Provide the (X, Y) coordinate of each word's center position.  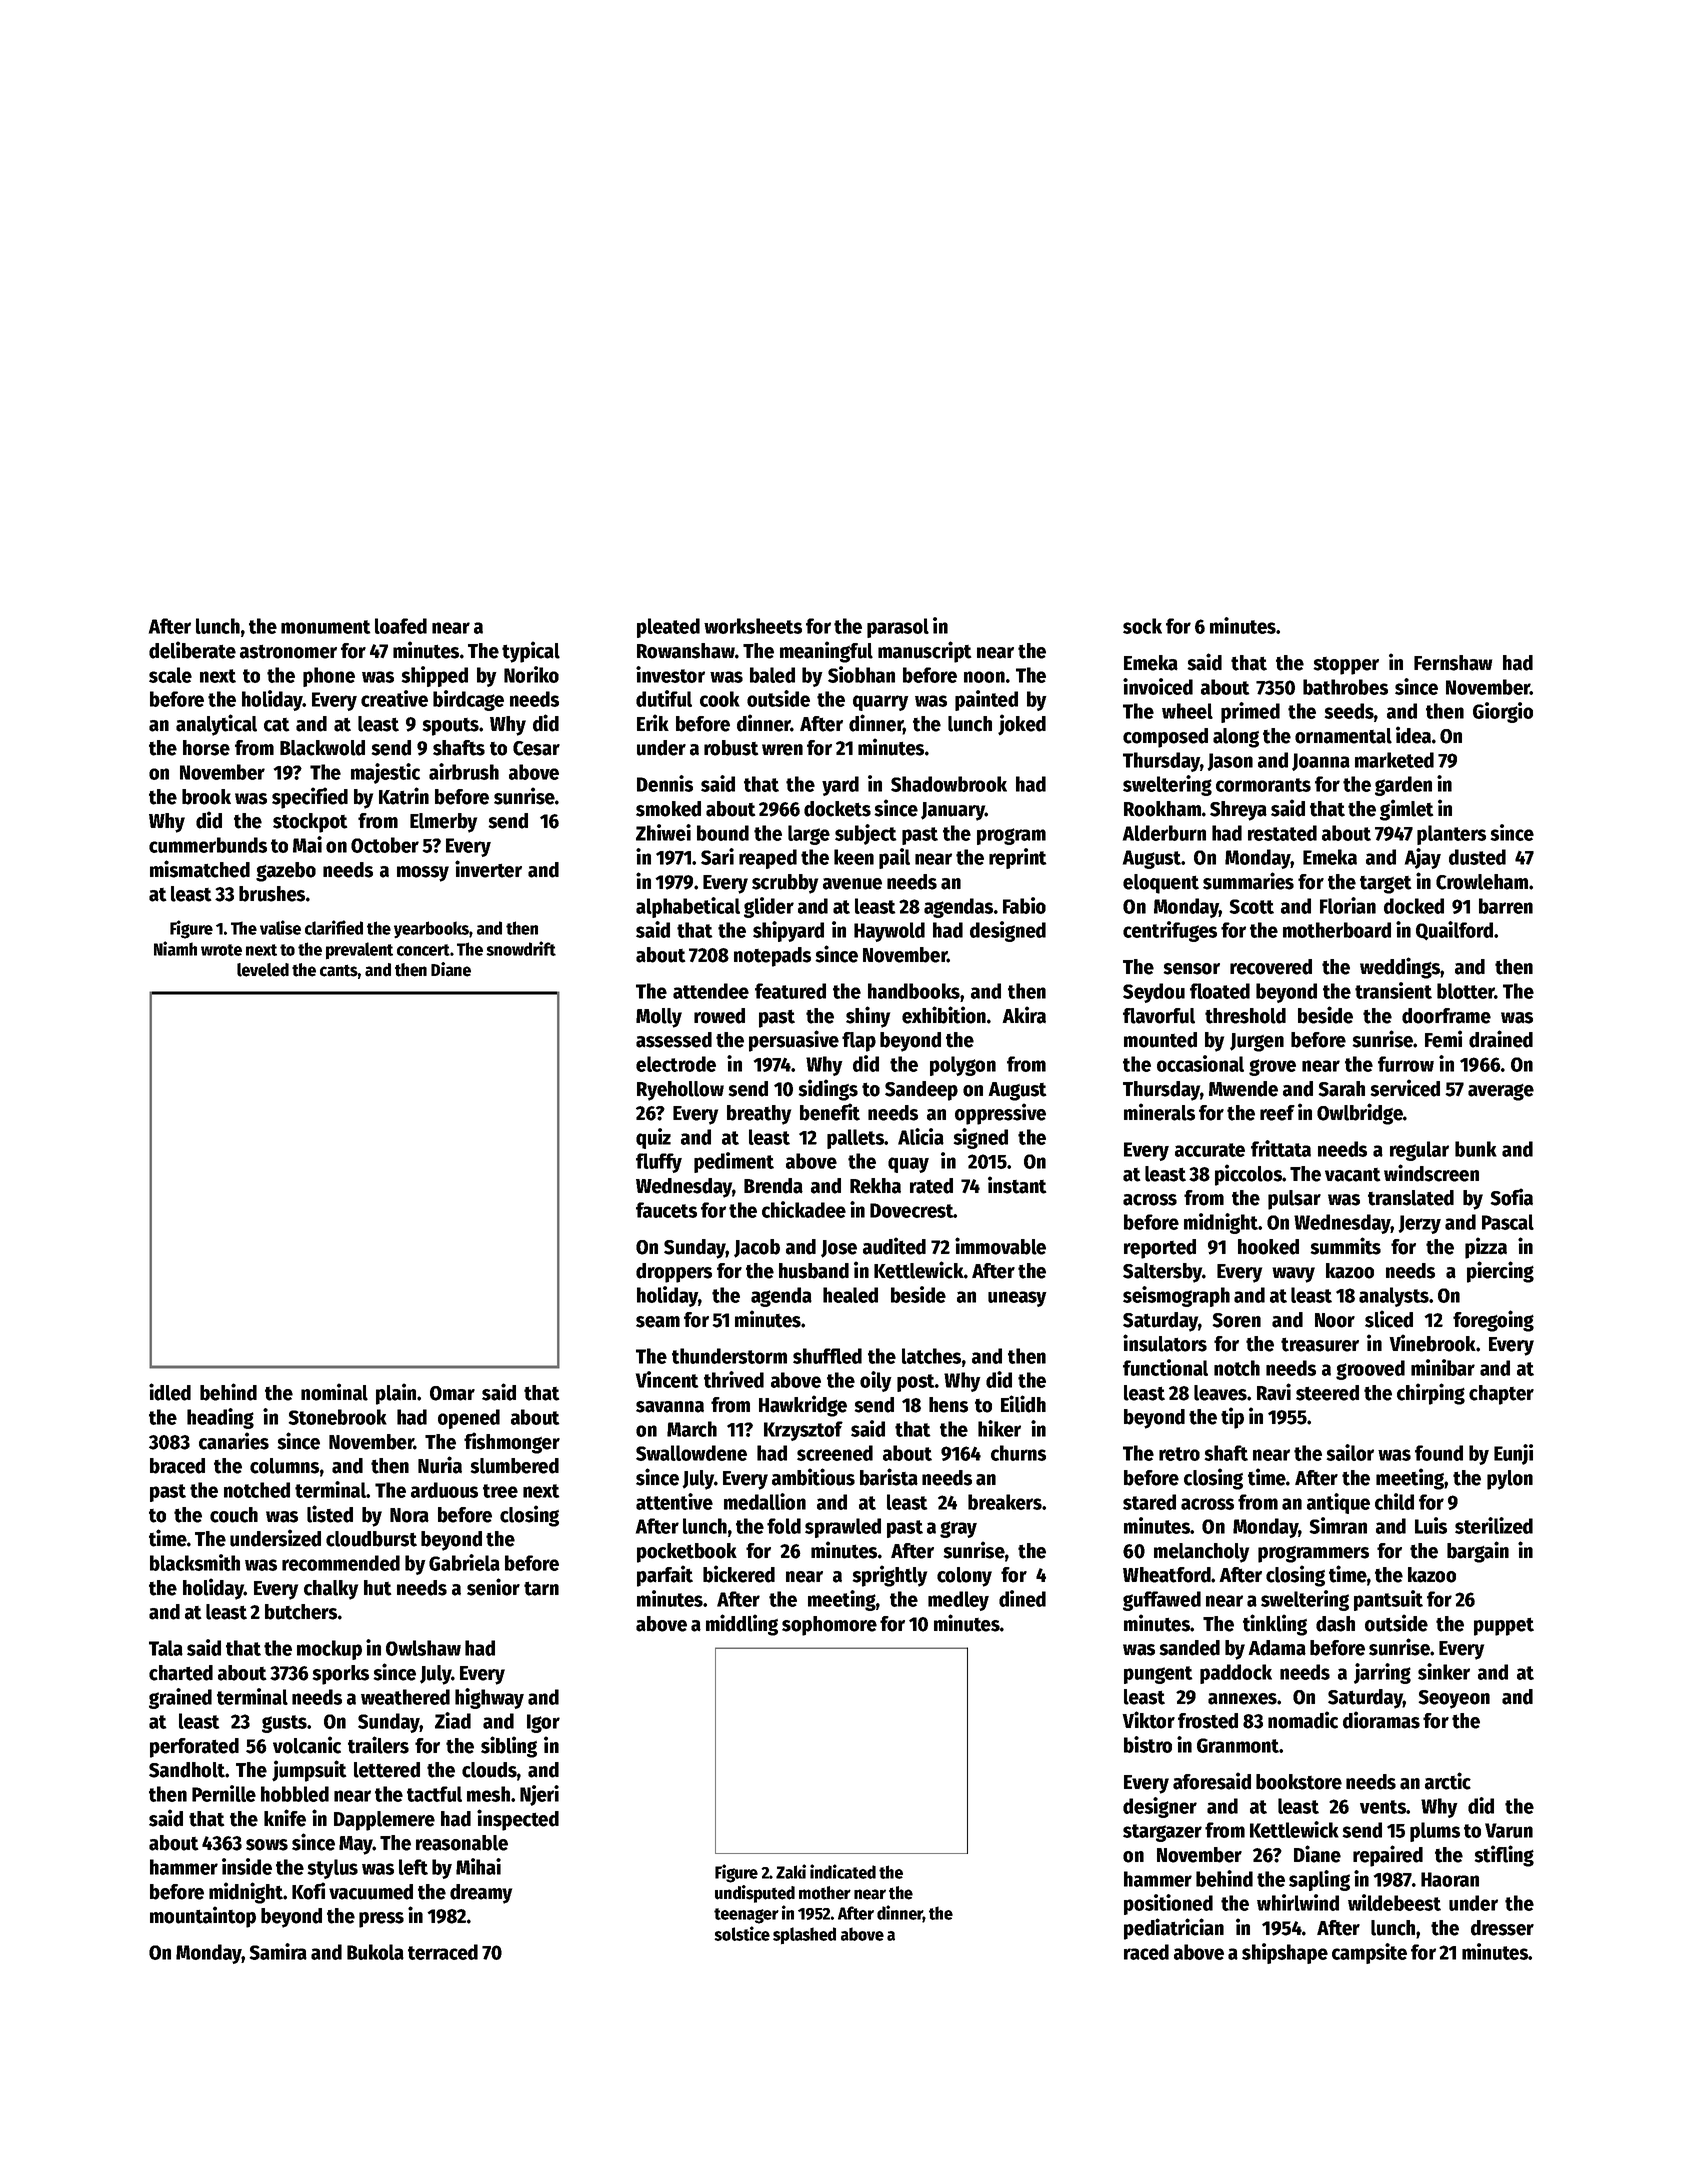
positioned (1168, 1904)
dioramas (1381, 1720)
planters (1451, 835)
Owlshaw (423, 1648)
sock (1142, 626)
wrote (221, 950)
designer (1160, 1807)
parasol (898, 628)
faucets (666, 1210)
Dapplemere (384, 1821)
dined (1022, 1598)
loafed (401, 626)
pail (894, 858)
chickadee (804, 1209)
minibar (1443, 1367)
